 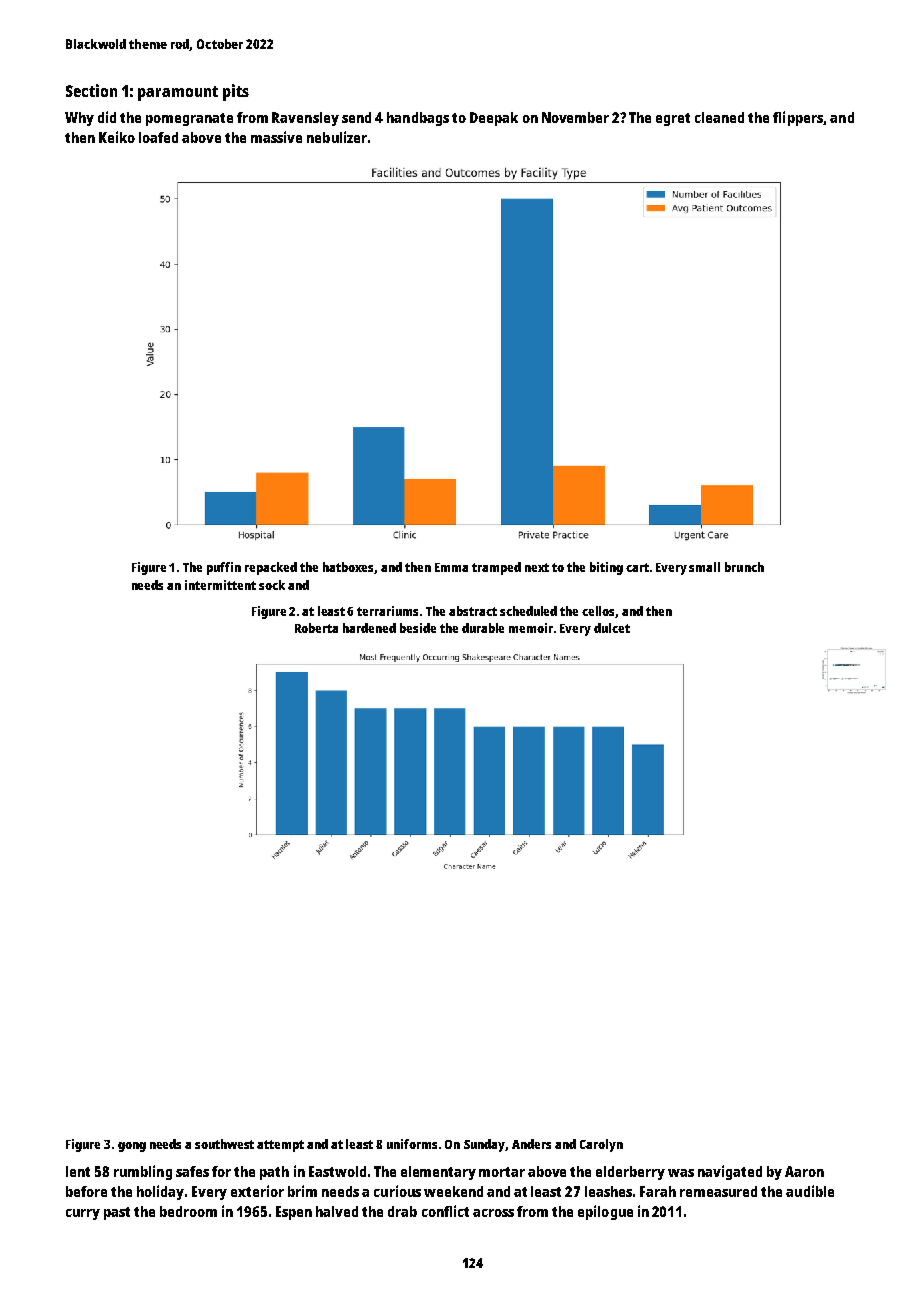 I want to click on navigated, so click(x=730, y=1172).
